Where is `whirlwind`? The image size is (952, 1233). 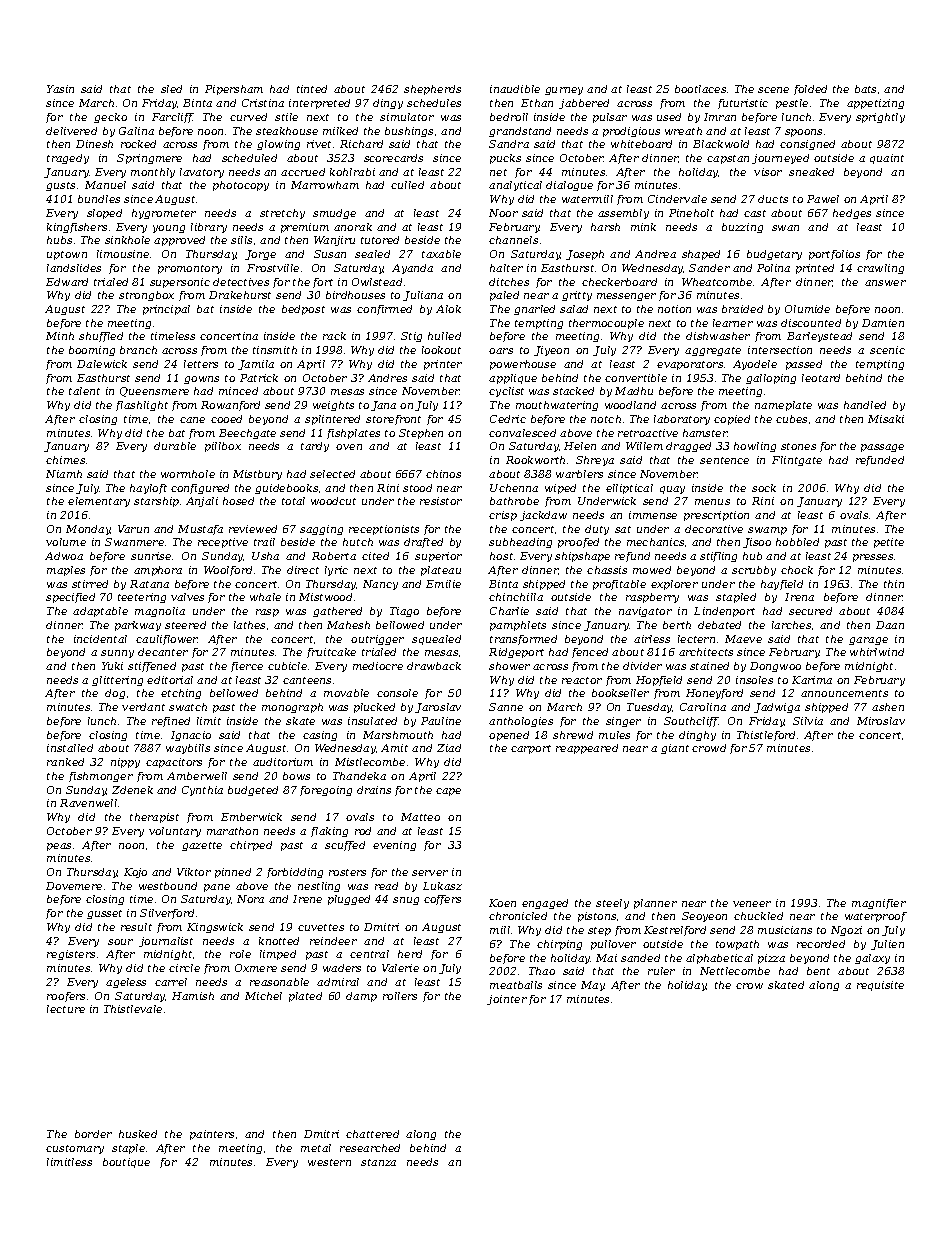 whirlwind is located at coordinates (877, 652).
